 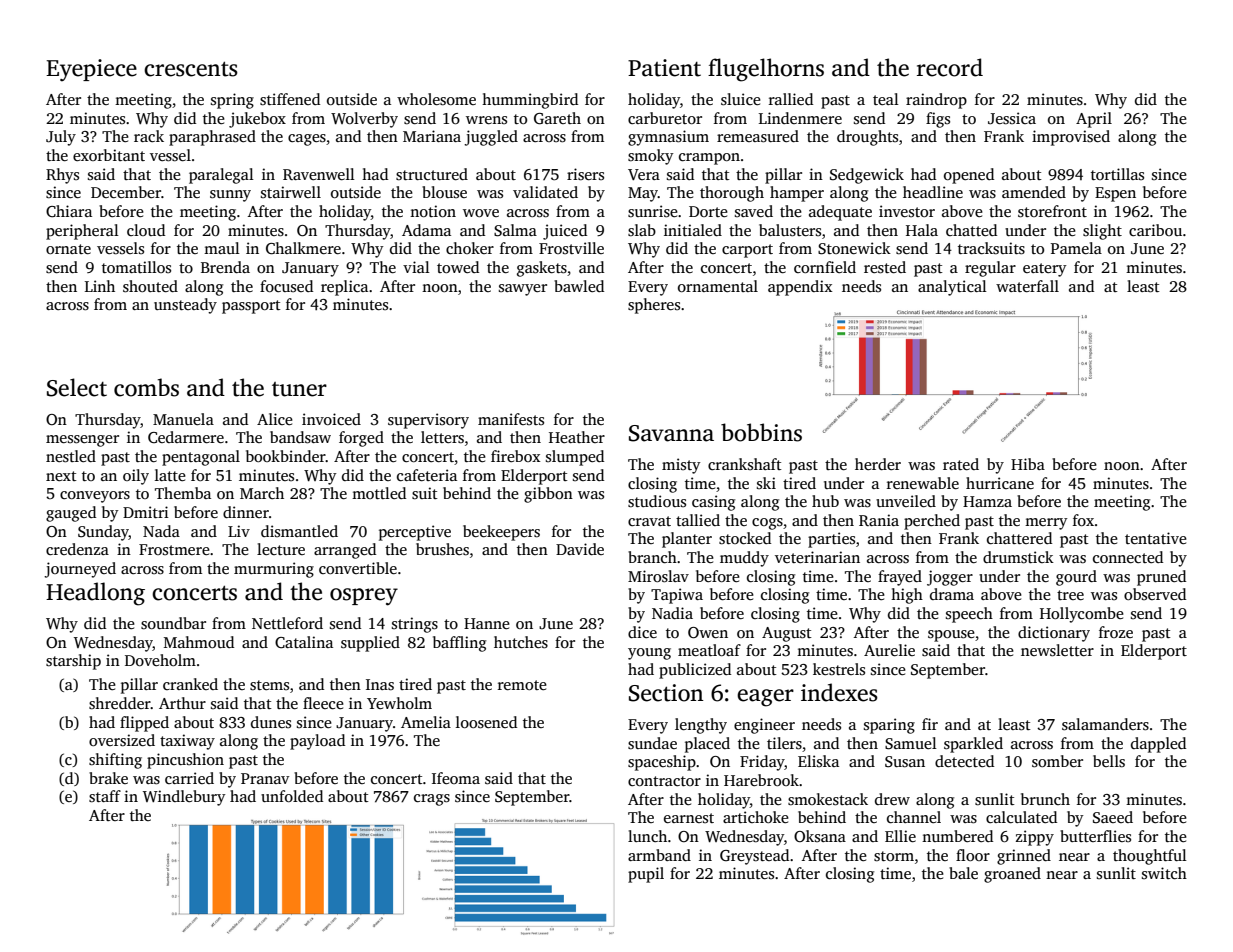 What do you see at coordinates (1028, 464) in the screenshot?
I see `Hiba` at bounding box center [1028, 464].
